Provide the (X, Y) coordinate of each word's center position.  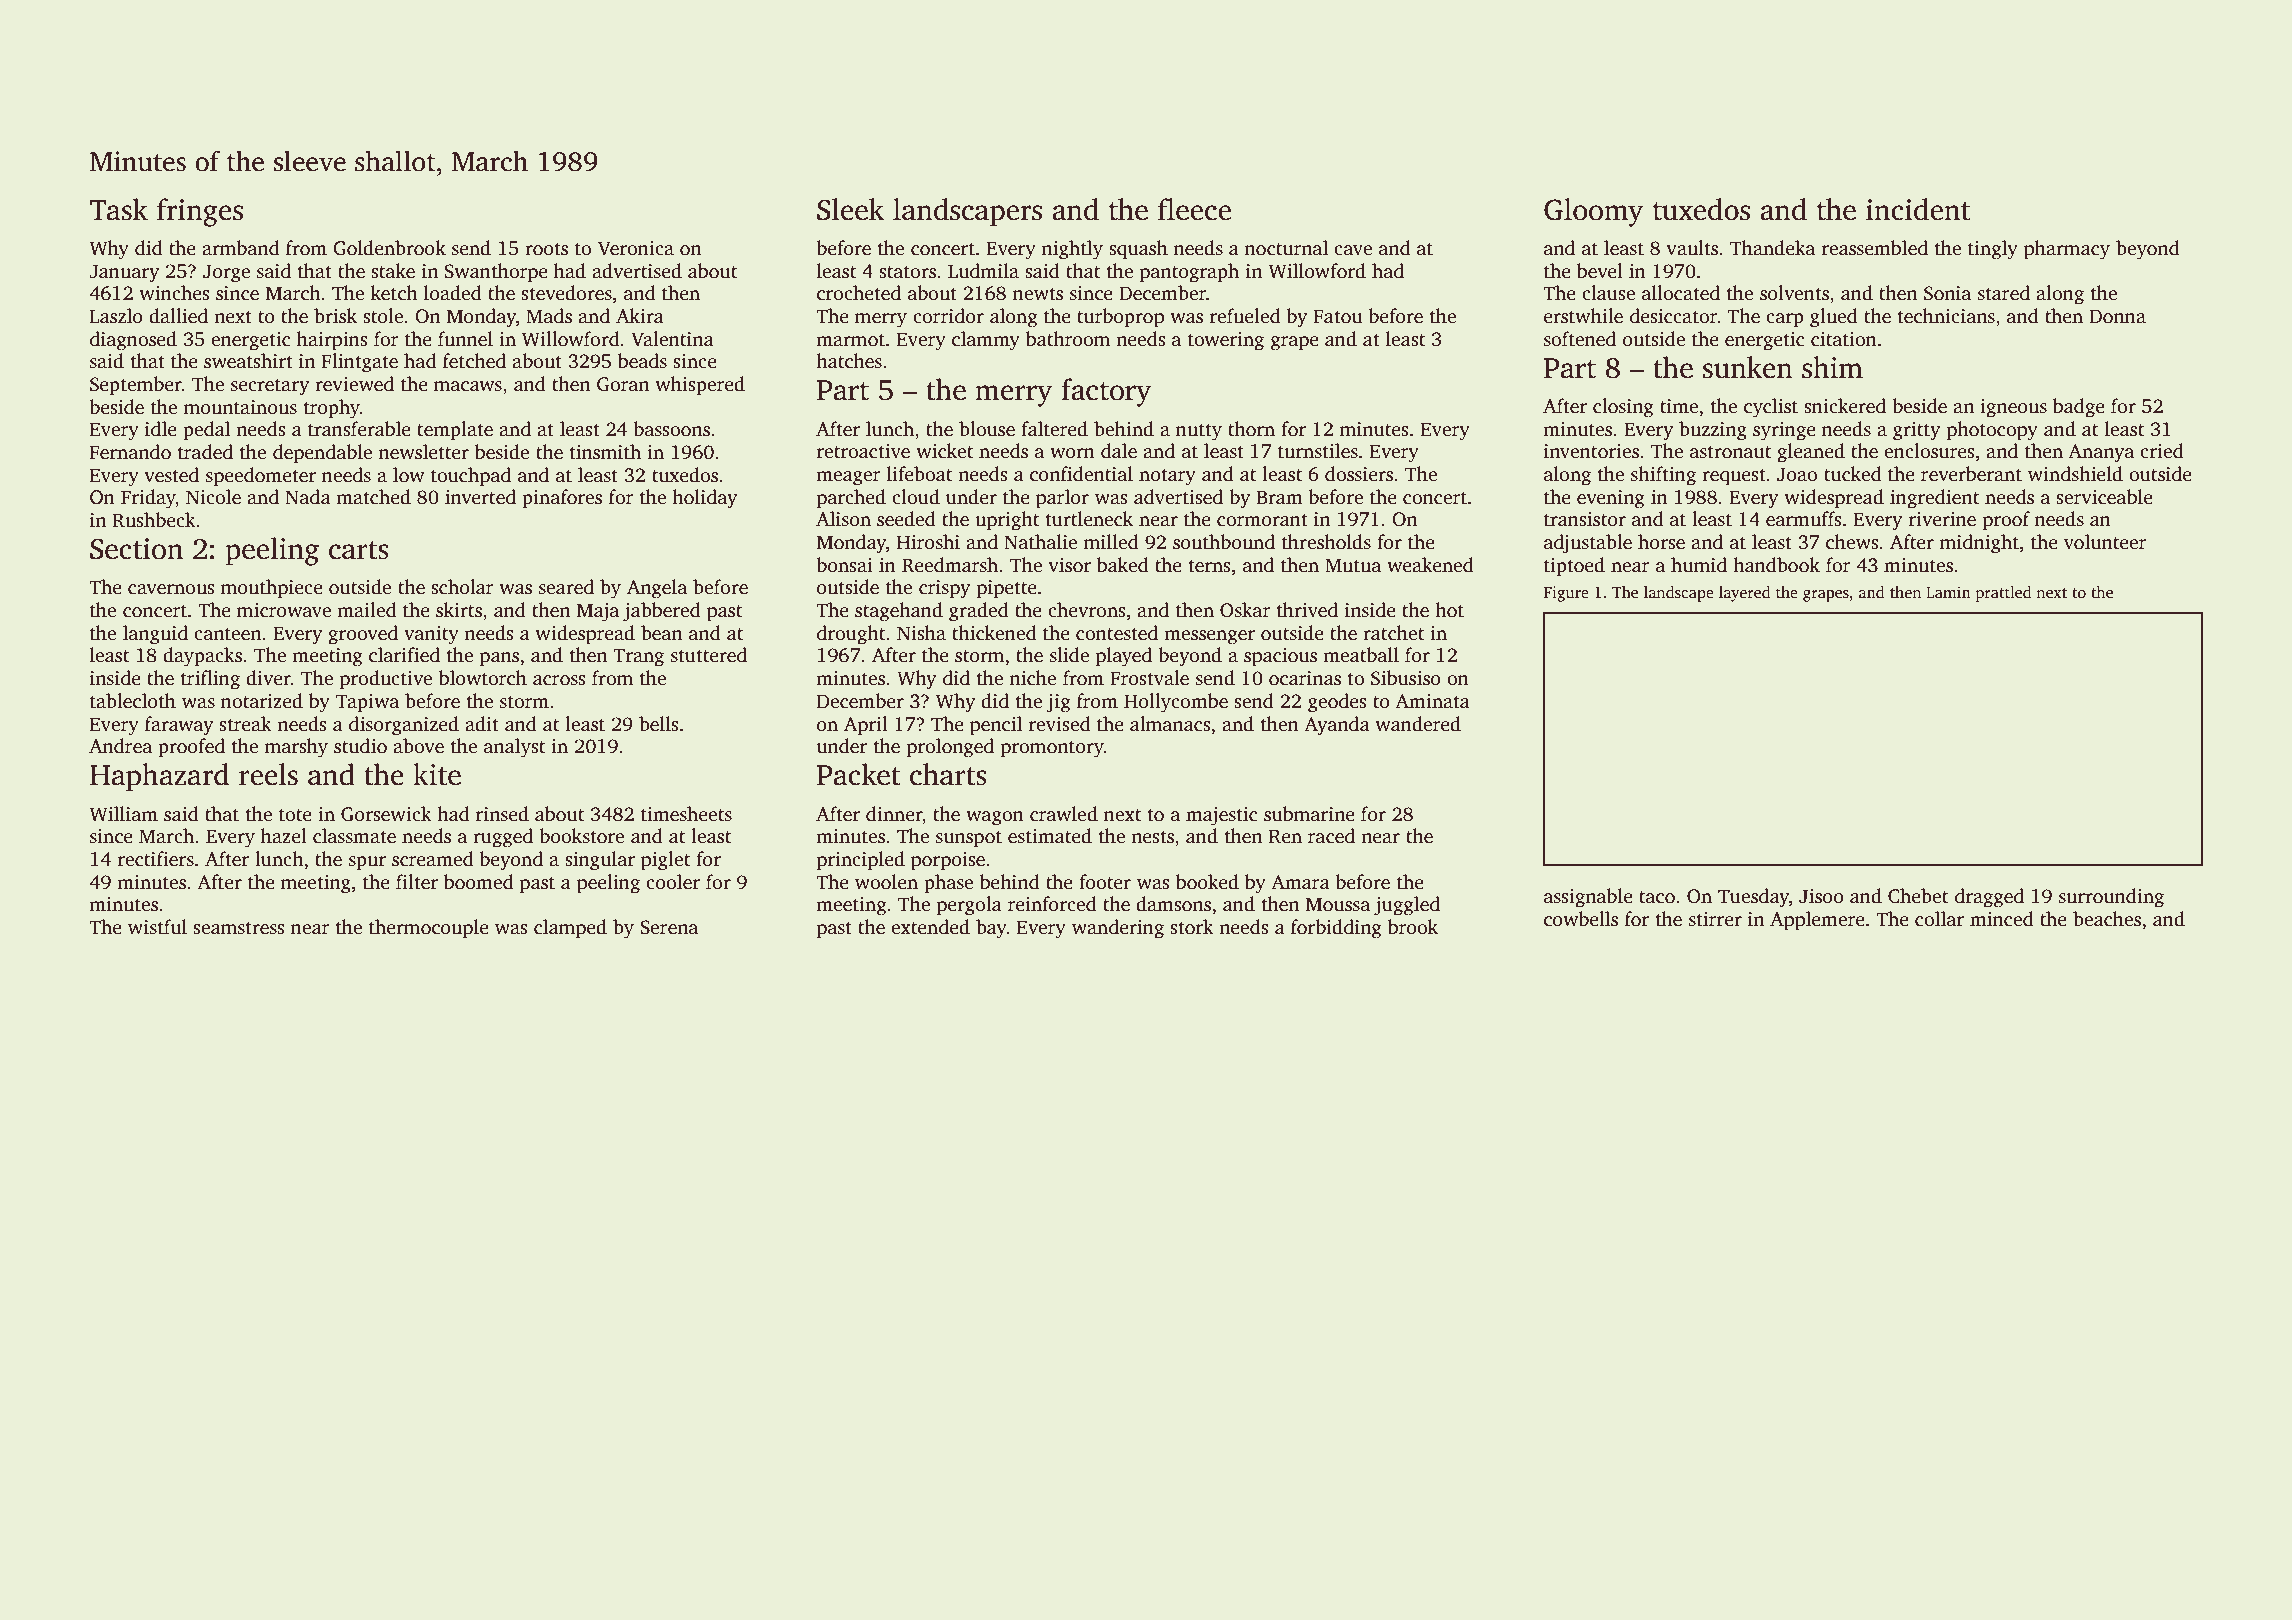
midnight (1979, 544)
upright (1007, 521)
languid (155, 635)
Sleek (850, 209)
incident (1918, 209)
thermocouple (429, 929)
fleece (1194, 209)
